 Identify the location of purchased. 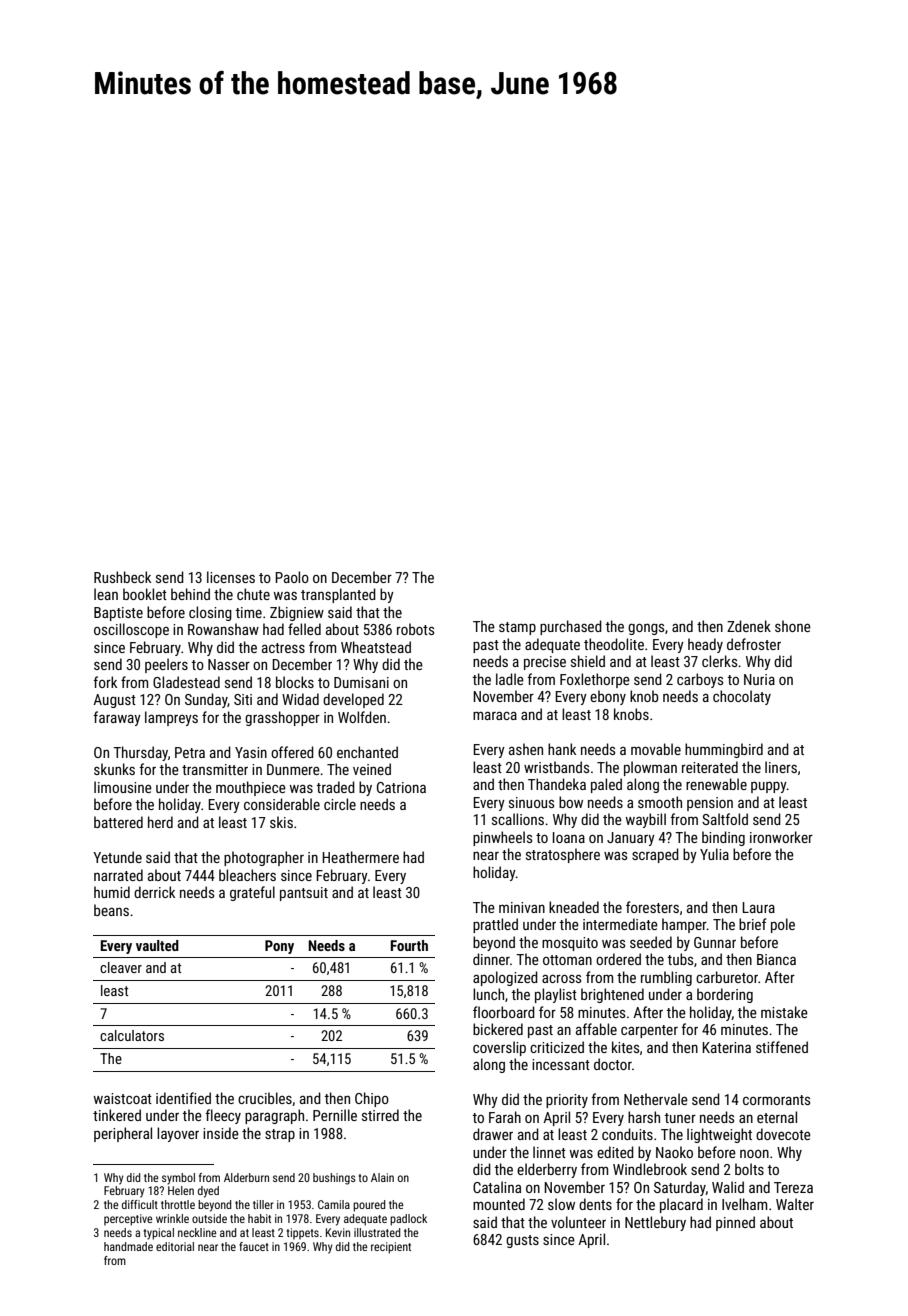
(571, 627).
